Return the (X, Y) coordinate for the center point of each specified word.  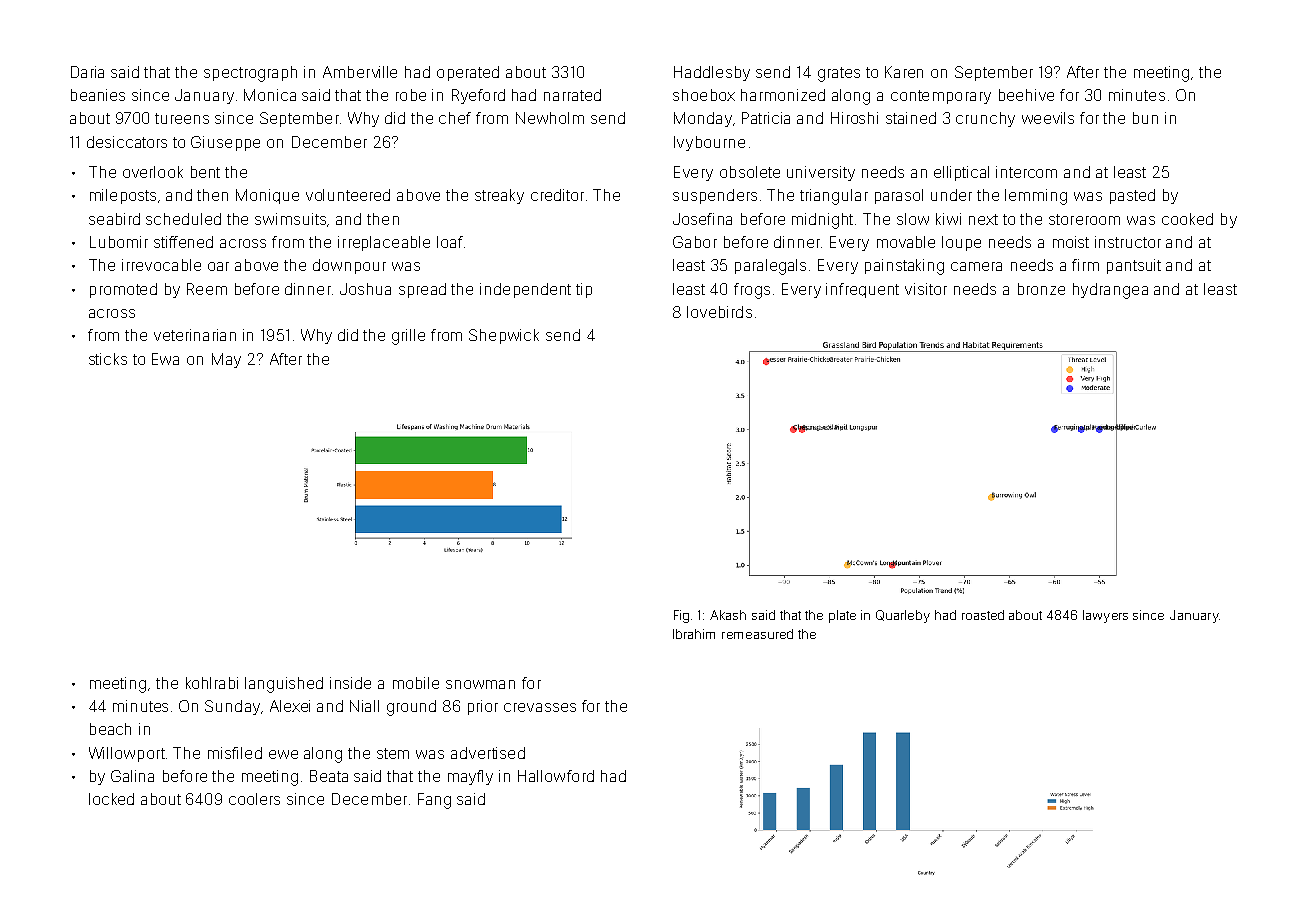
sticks (108, 359)
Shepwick (504, 336)
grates (839, 74)
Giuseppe (225, 143)
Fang (434, 801)
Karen (904, 72)
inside (350, 683)
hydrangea (1110, 291)
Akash (728, 615)
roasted (983, 615)
